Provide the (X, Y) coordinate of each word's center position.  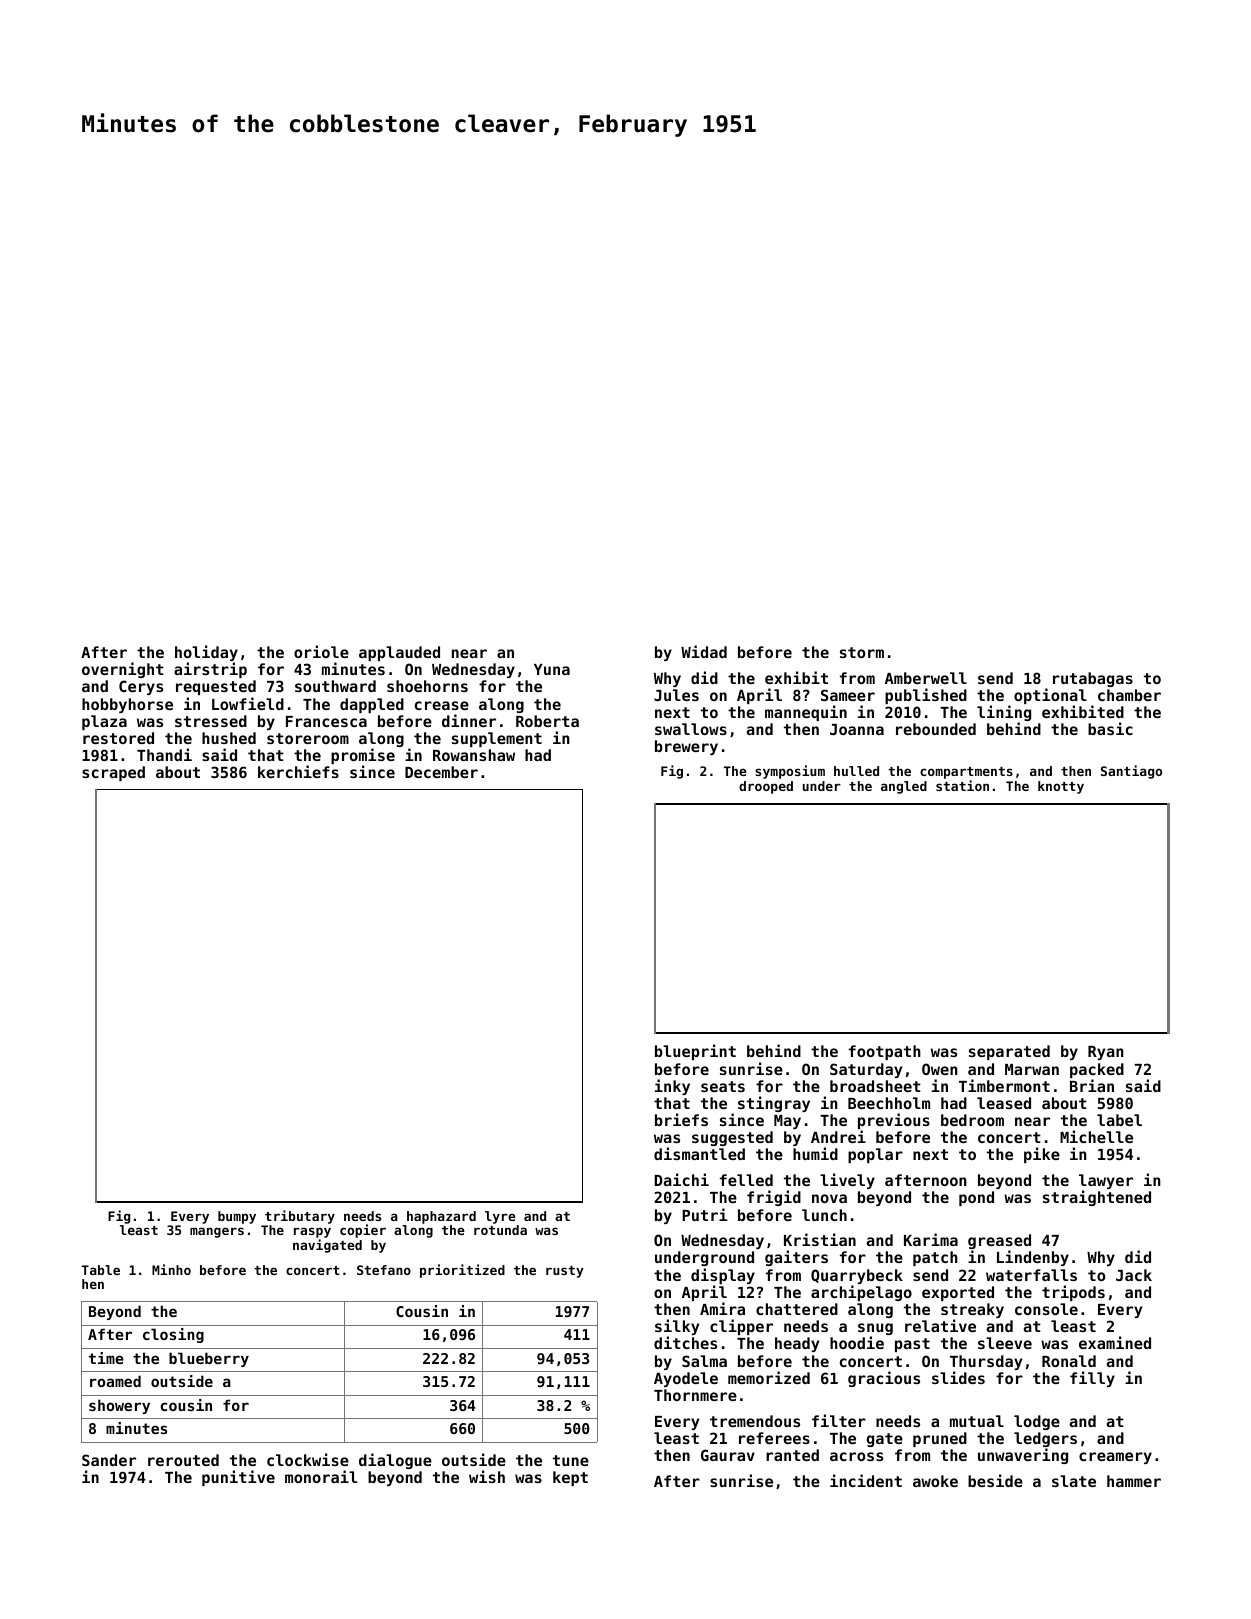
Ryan (1106, 1053)
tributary (300, 1217)
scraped (113, 773)
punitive (238, 1478)
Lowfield (248, 703)
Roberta (547, 721)
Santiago (1131, 772)
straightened (1097, 1198)
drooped (766, 787)
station (962, 785)
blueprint (695, 1052)
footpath (885, 1052)
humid (815, 1154)
